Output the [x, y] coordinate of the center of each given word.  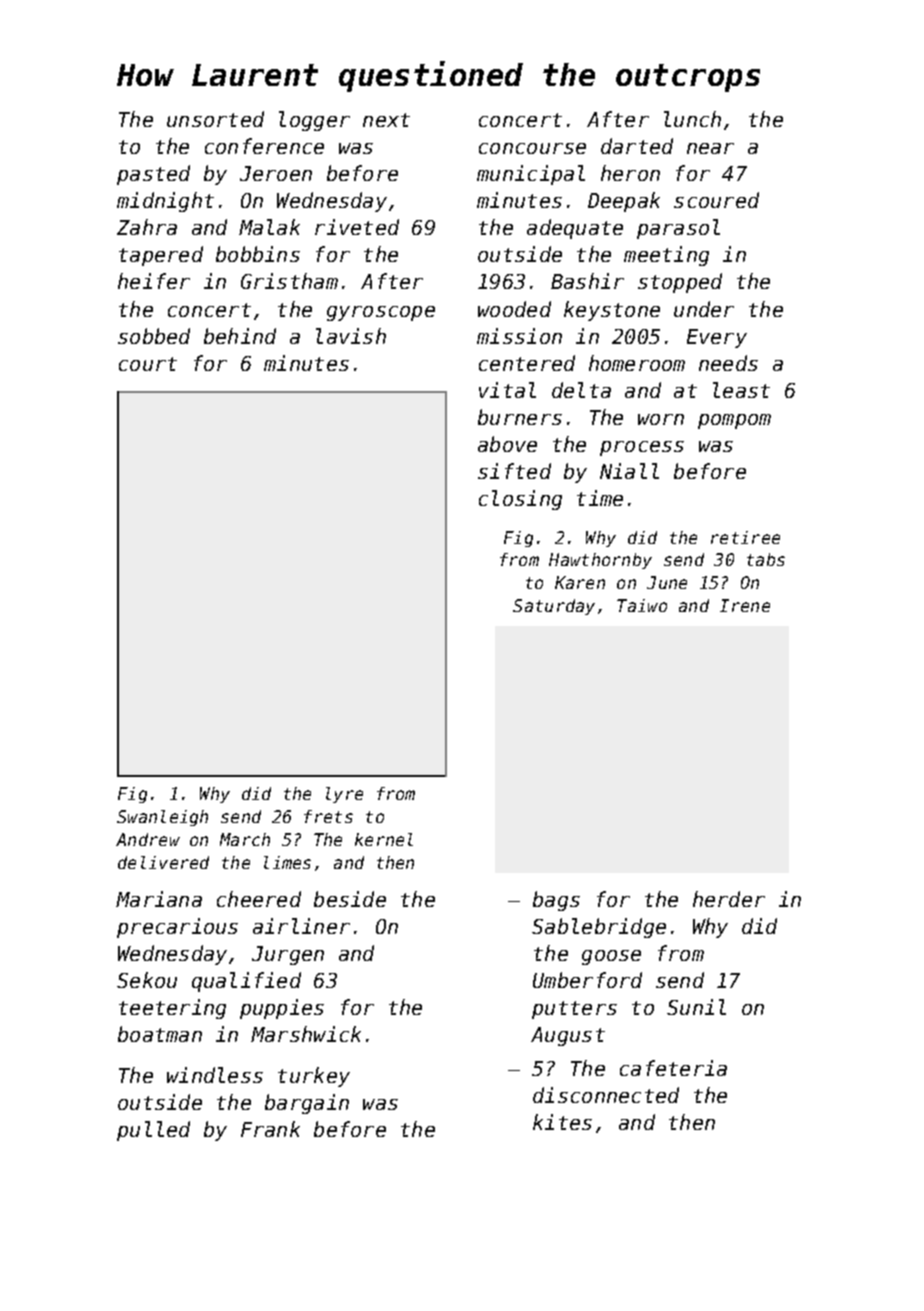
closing [520, 500]
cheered [259, 899]
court [148, 364]
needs [728, 363]
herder [729, 899]
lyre [344, 795]
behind [240, 336]
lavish [351, 336]
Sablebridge [599, 928]
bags [556, 901]
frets [328, 816]
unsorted [215, 119]
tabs [766, 559]
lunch [692, 119]
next [386, 120]
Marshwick [306, 1034]
